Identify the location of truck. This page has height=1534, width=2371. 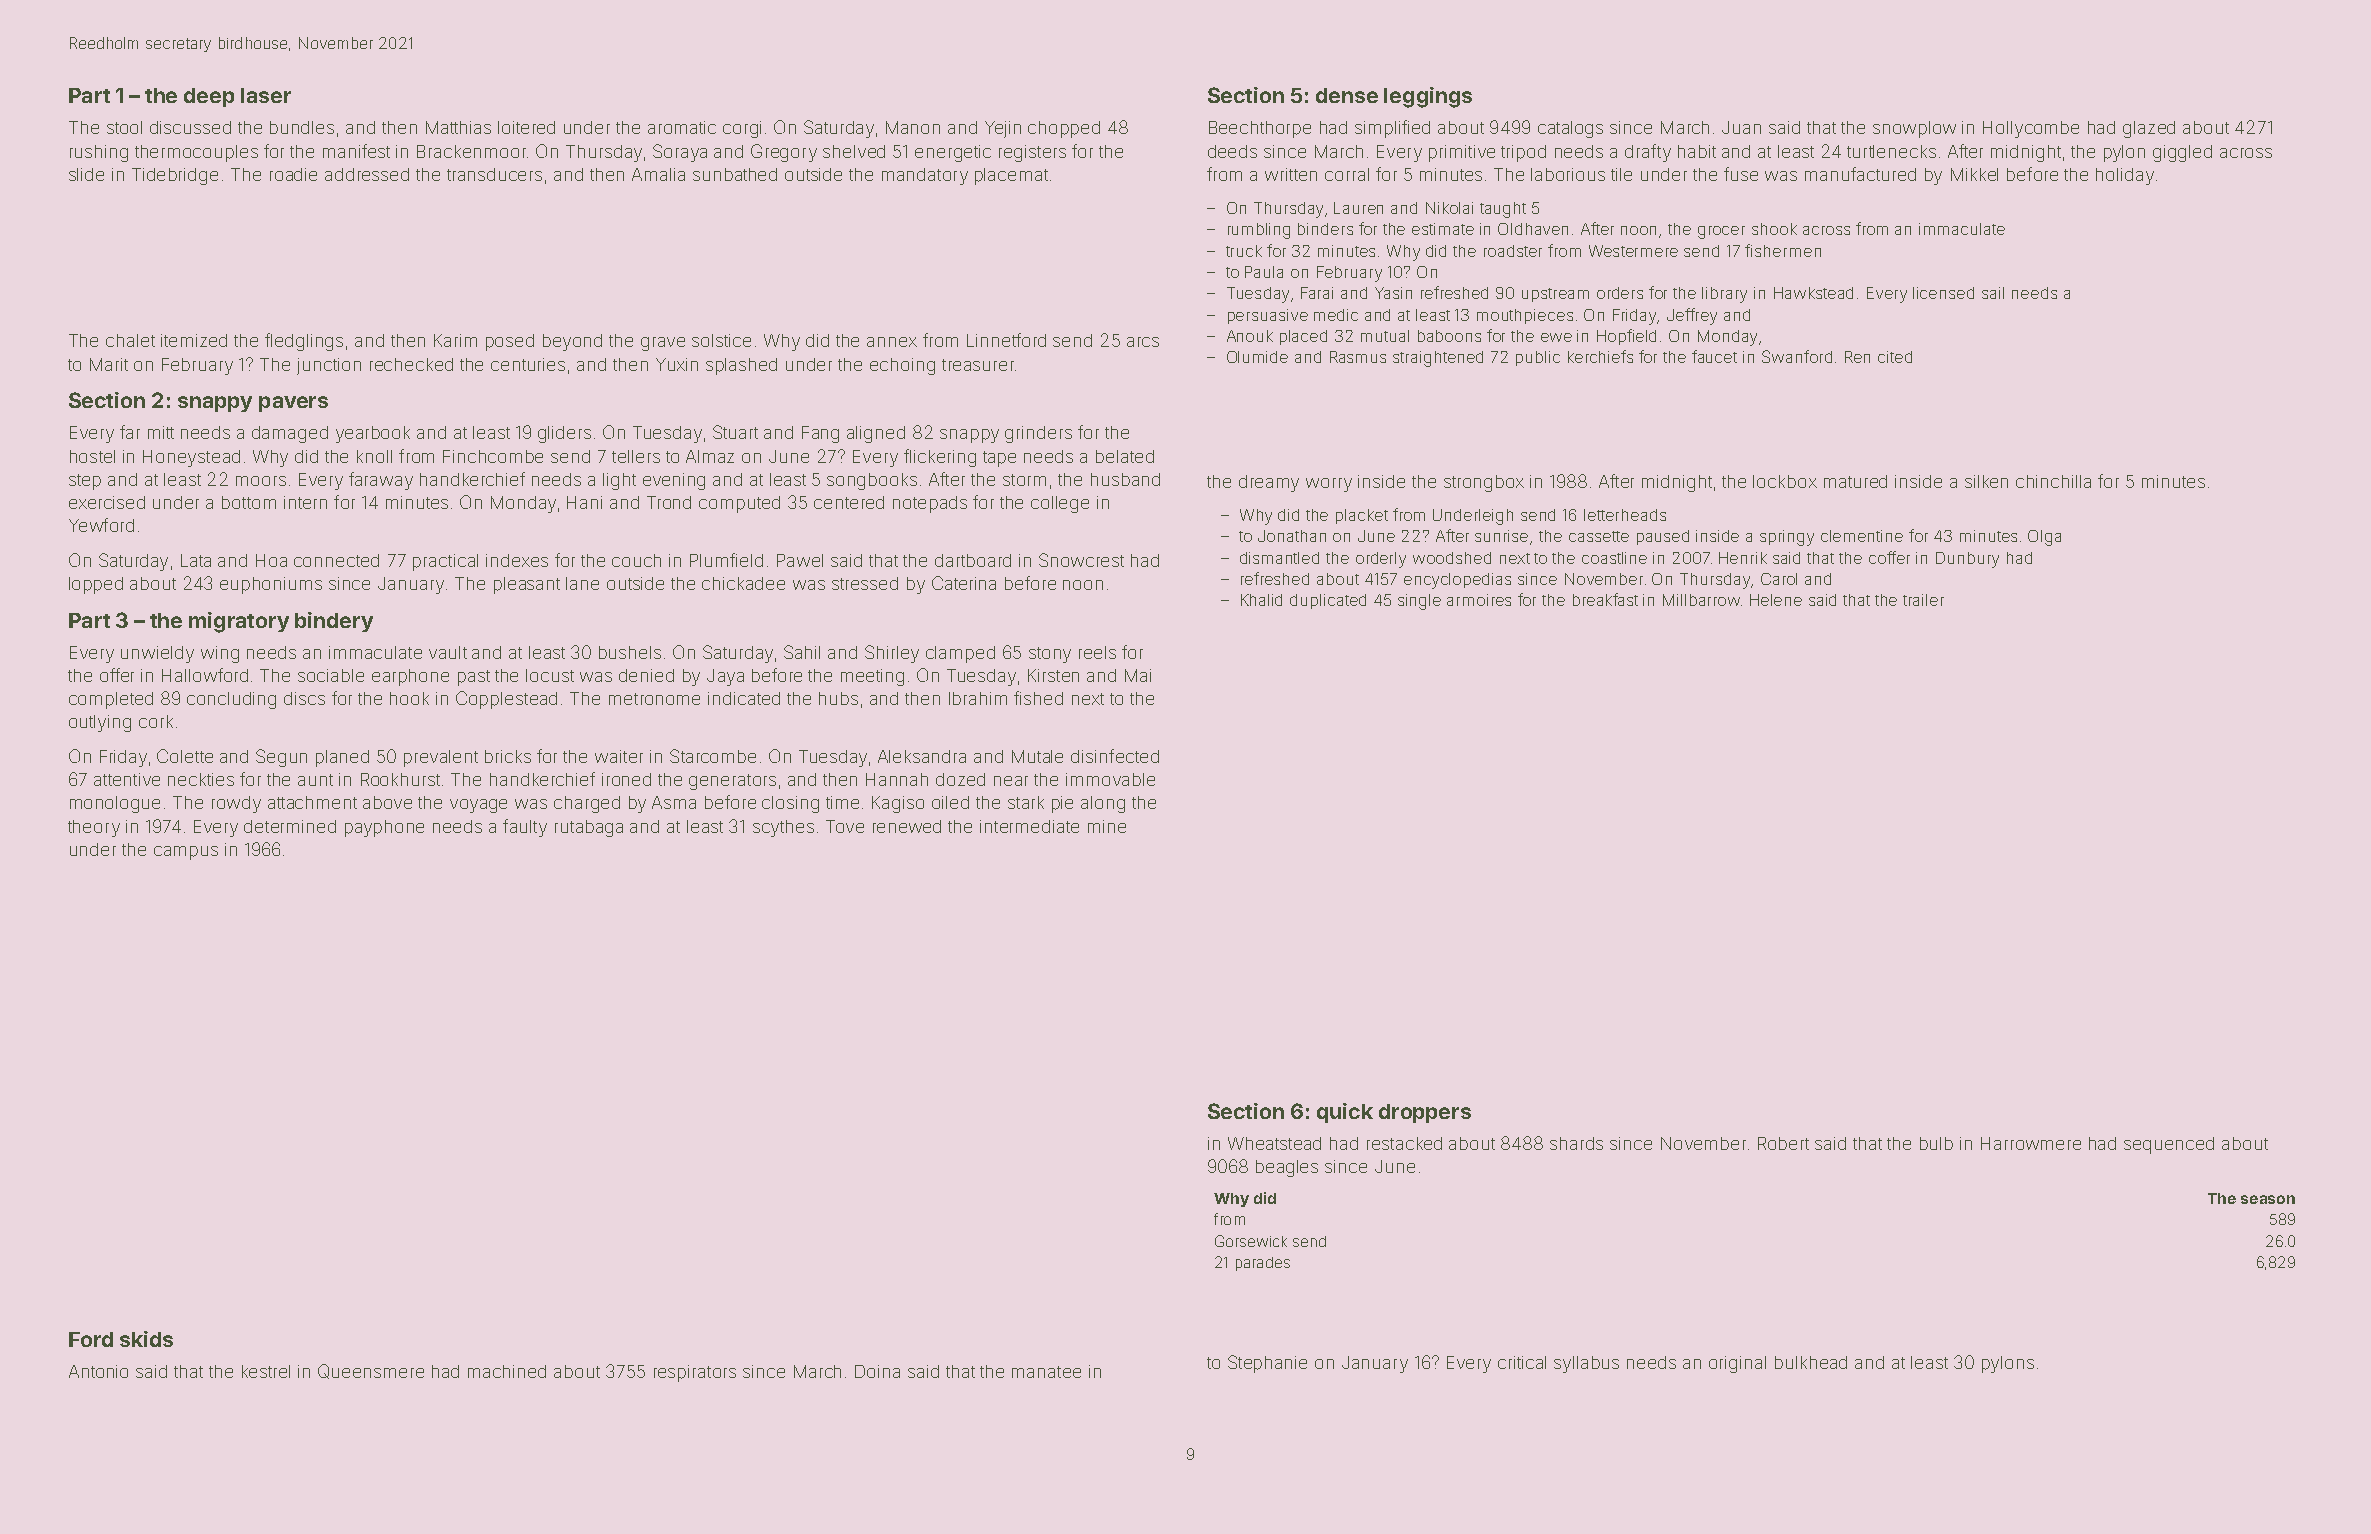
(1244, 251).
